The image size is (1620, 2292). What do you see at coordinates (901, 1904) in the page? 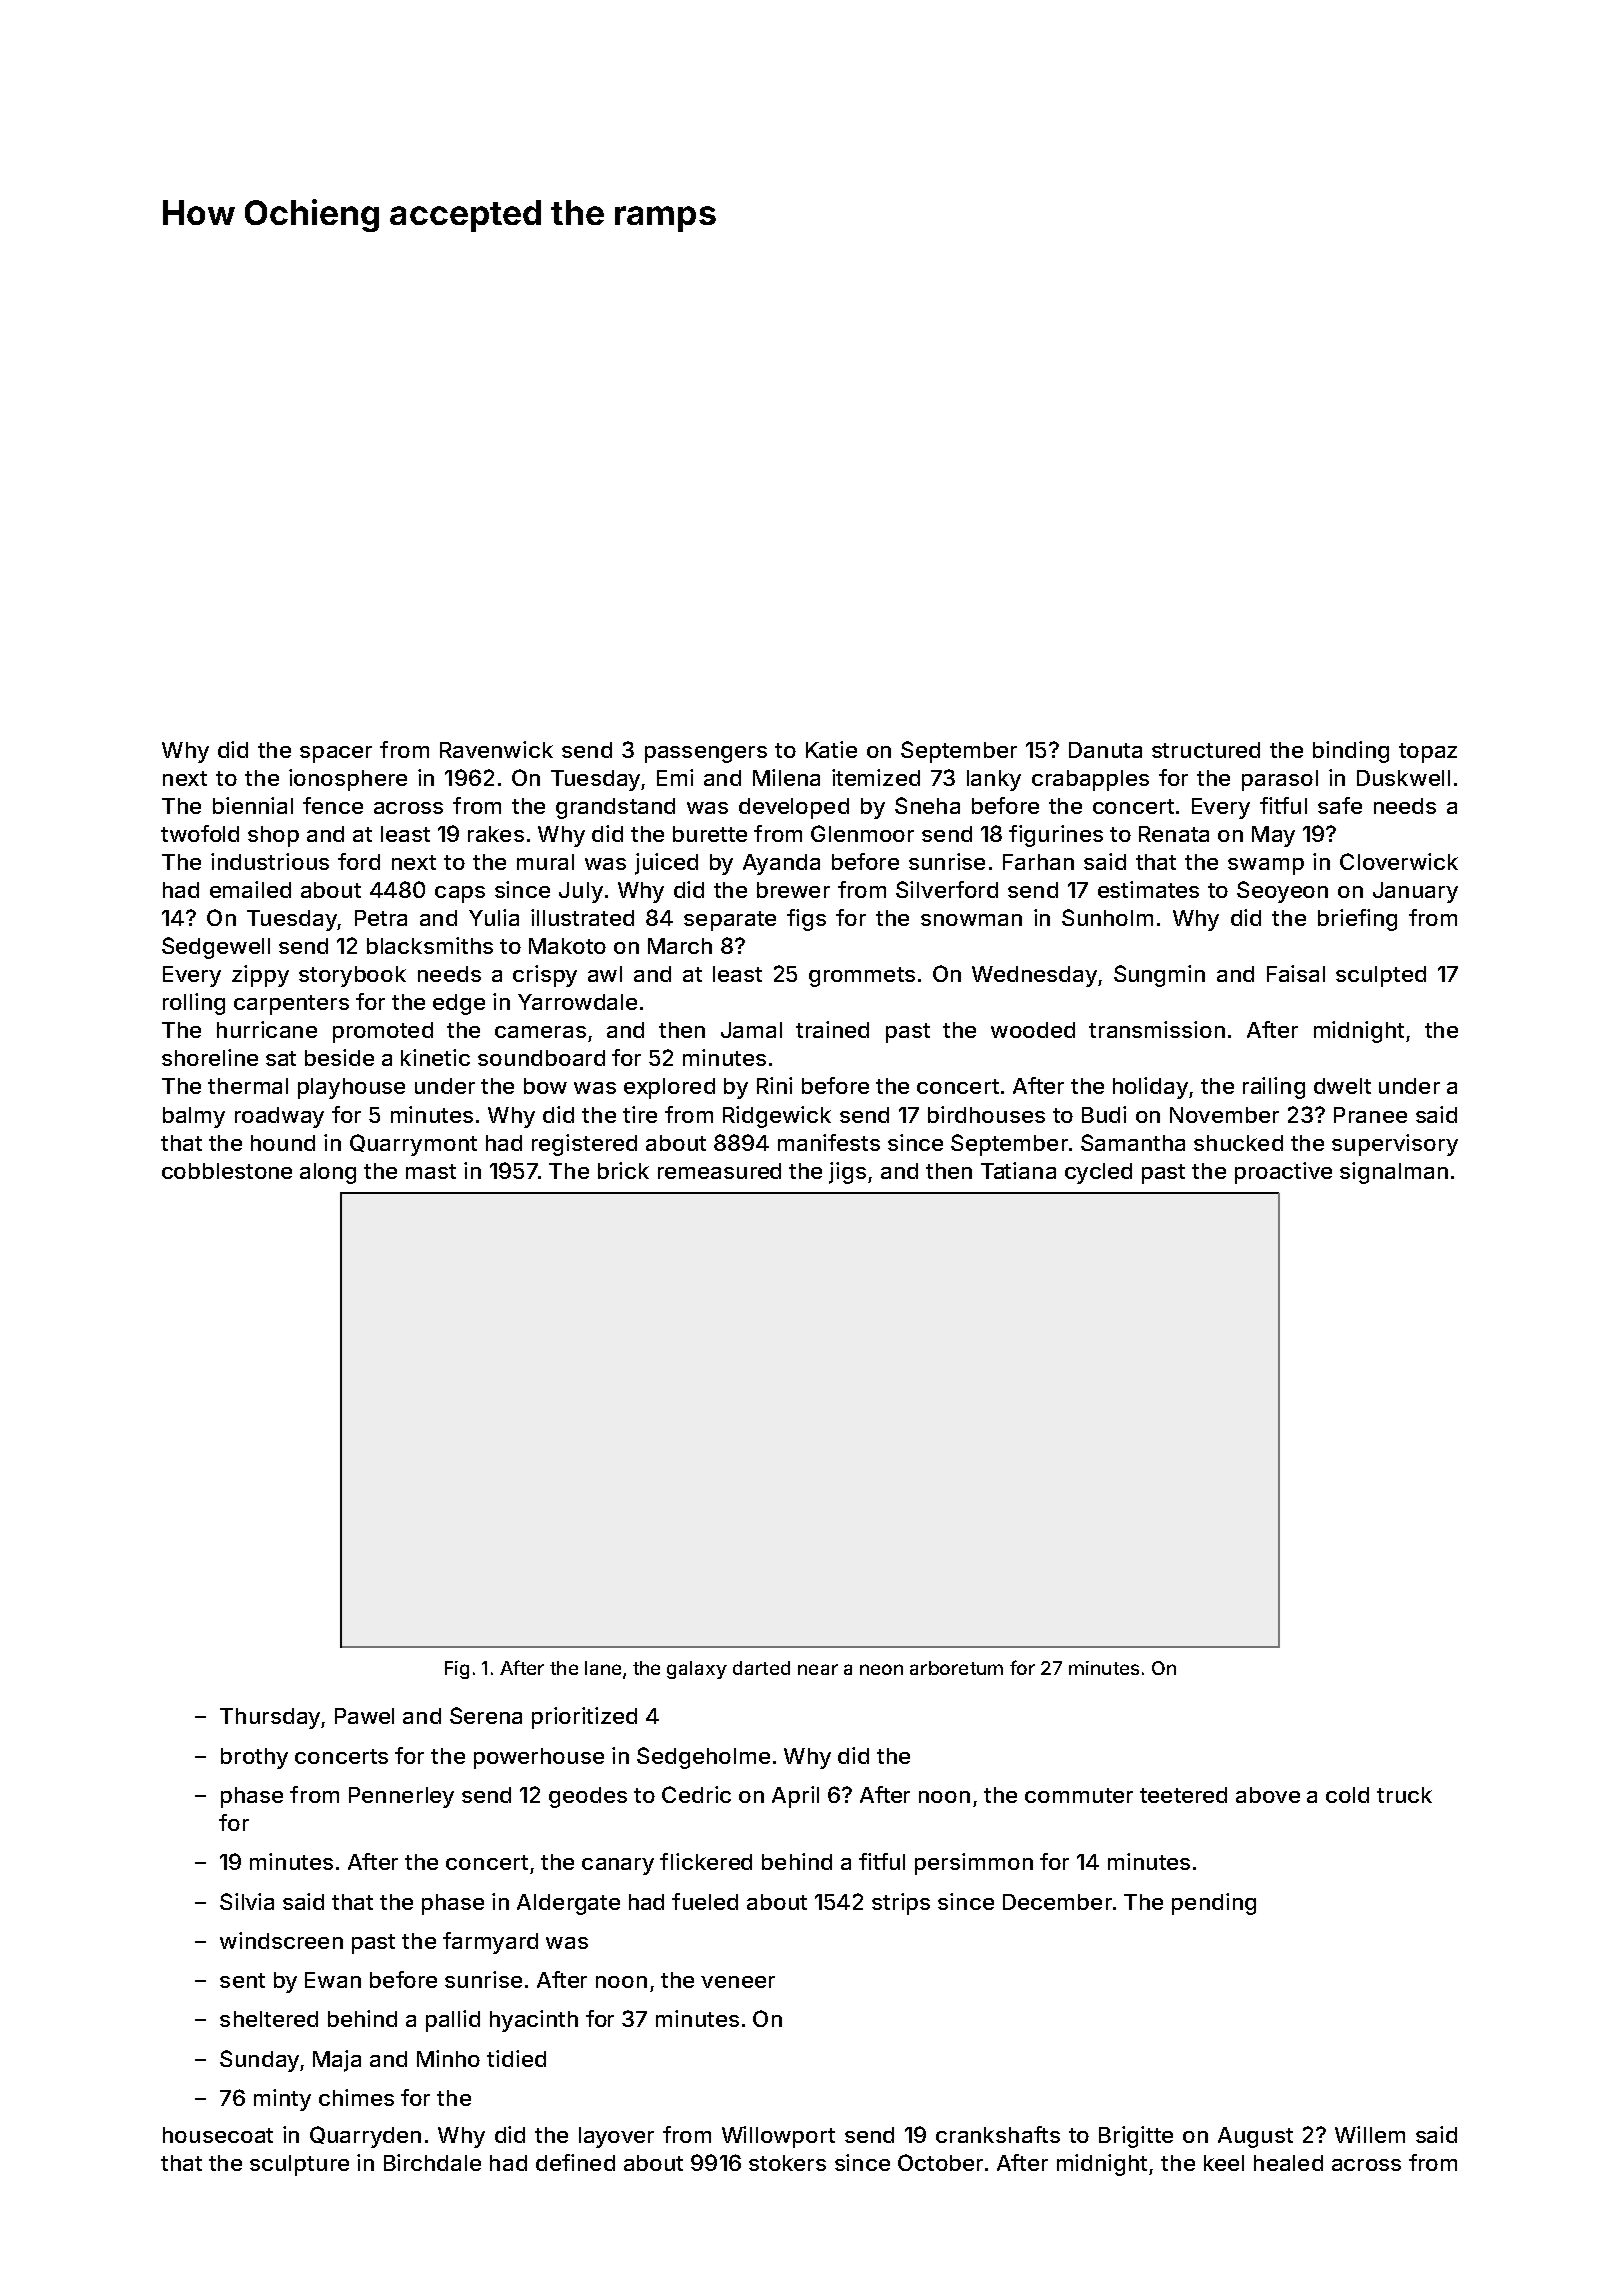
I see `strips` at bounding box center [901, 1904].
